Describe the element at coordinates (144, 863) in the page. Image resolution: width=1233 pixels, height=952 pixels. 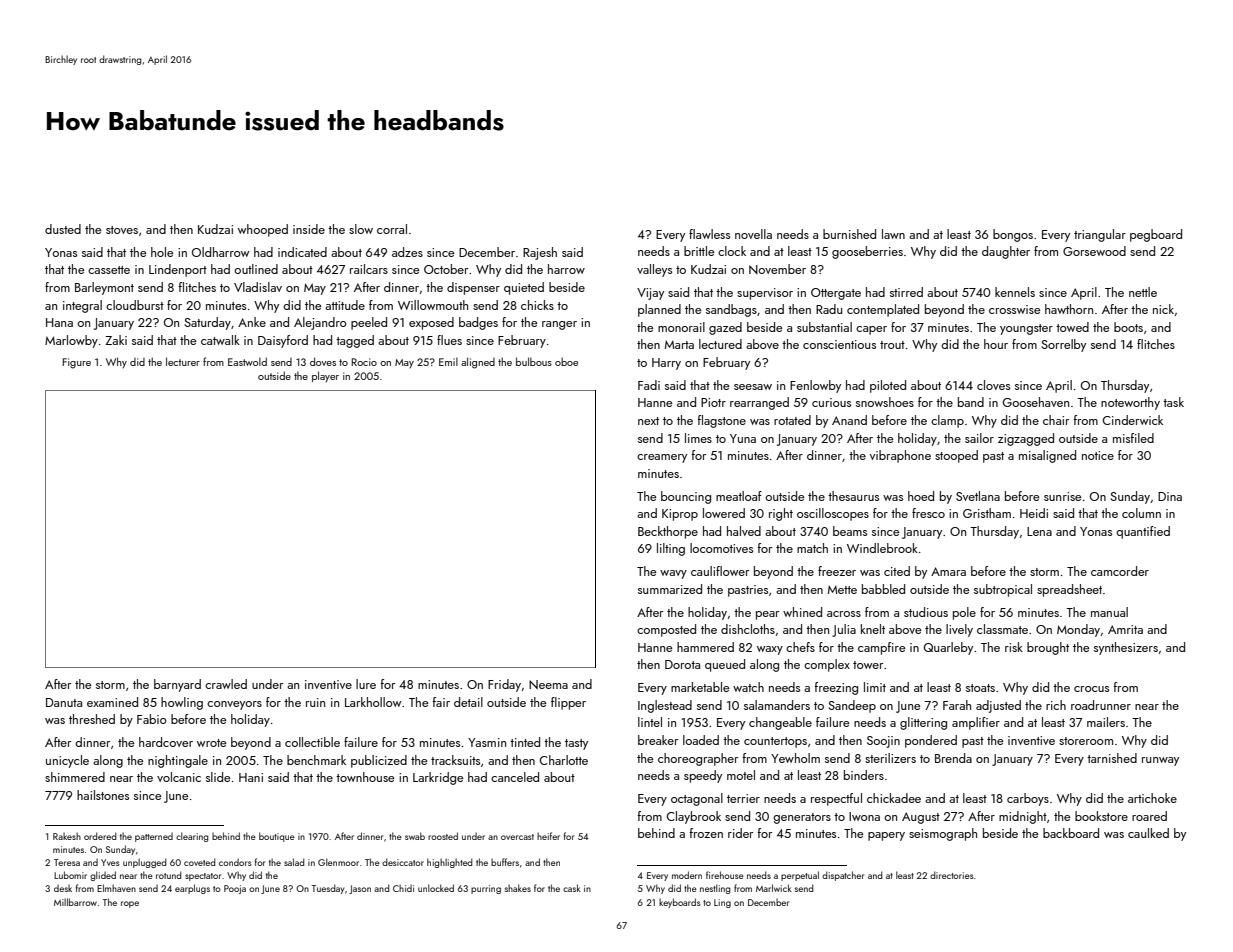
I see `unplugged` at that location.
